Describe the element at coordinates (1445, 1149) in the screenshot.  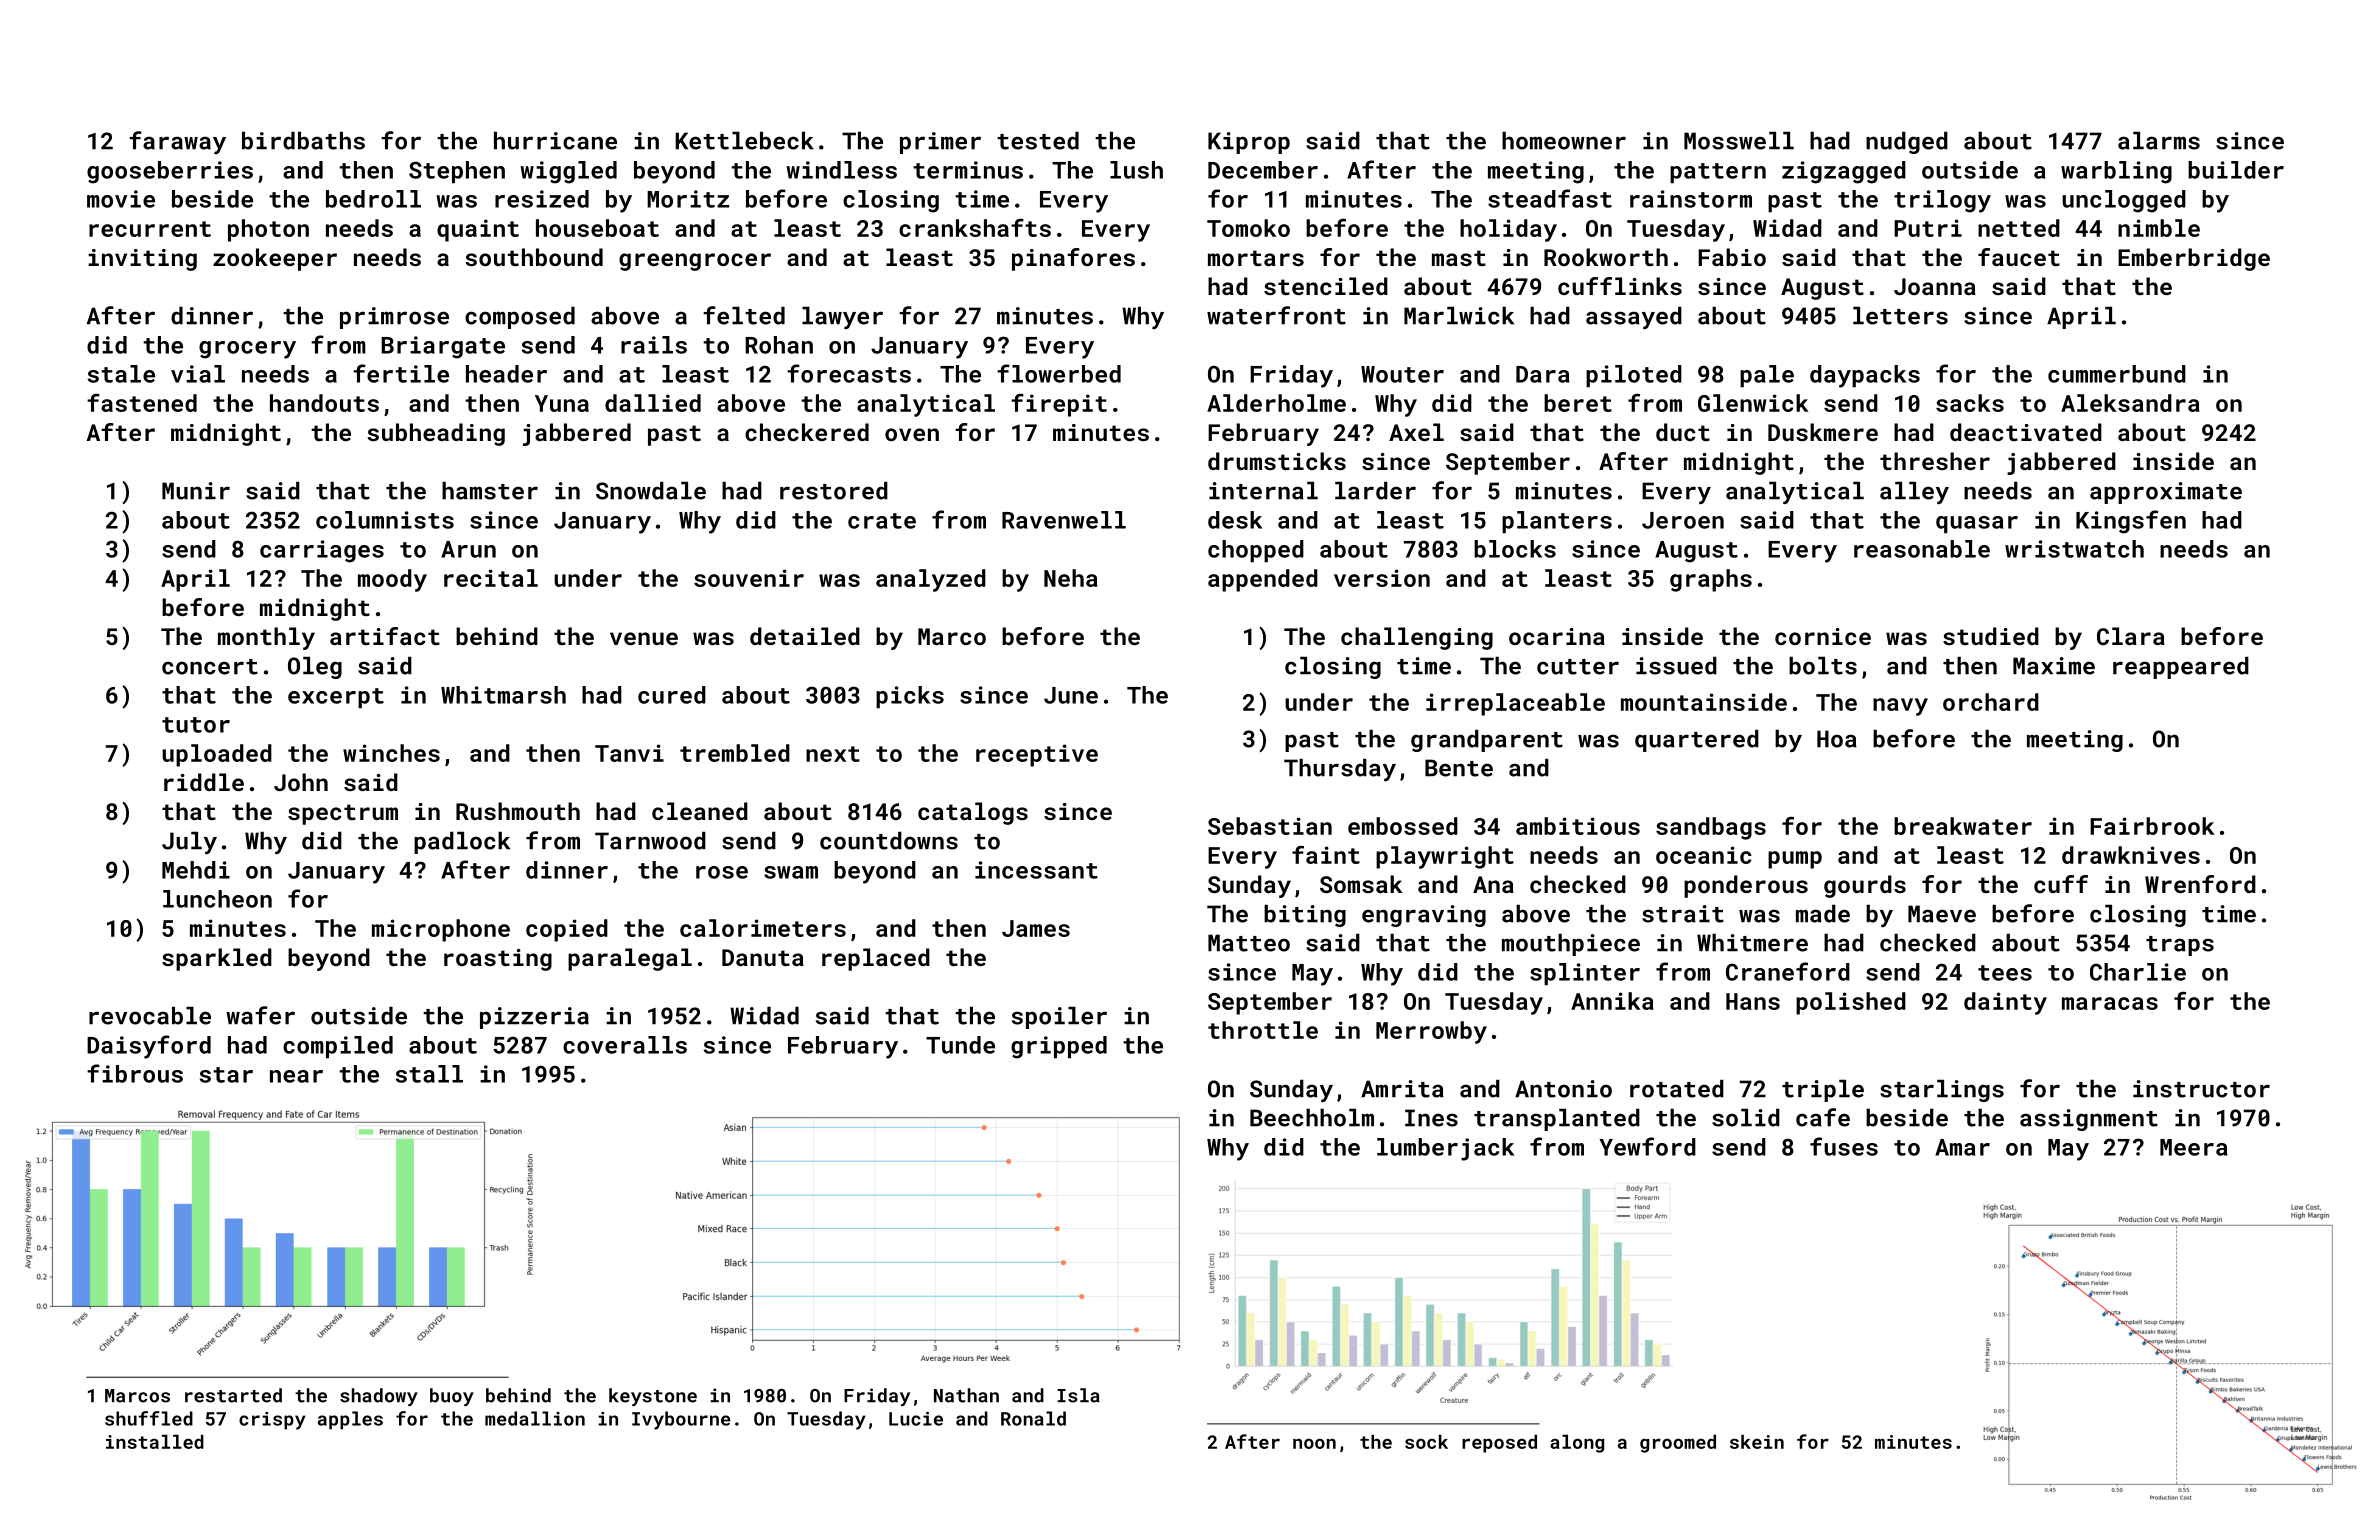
I see `lumberjack` at that location.
